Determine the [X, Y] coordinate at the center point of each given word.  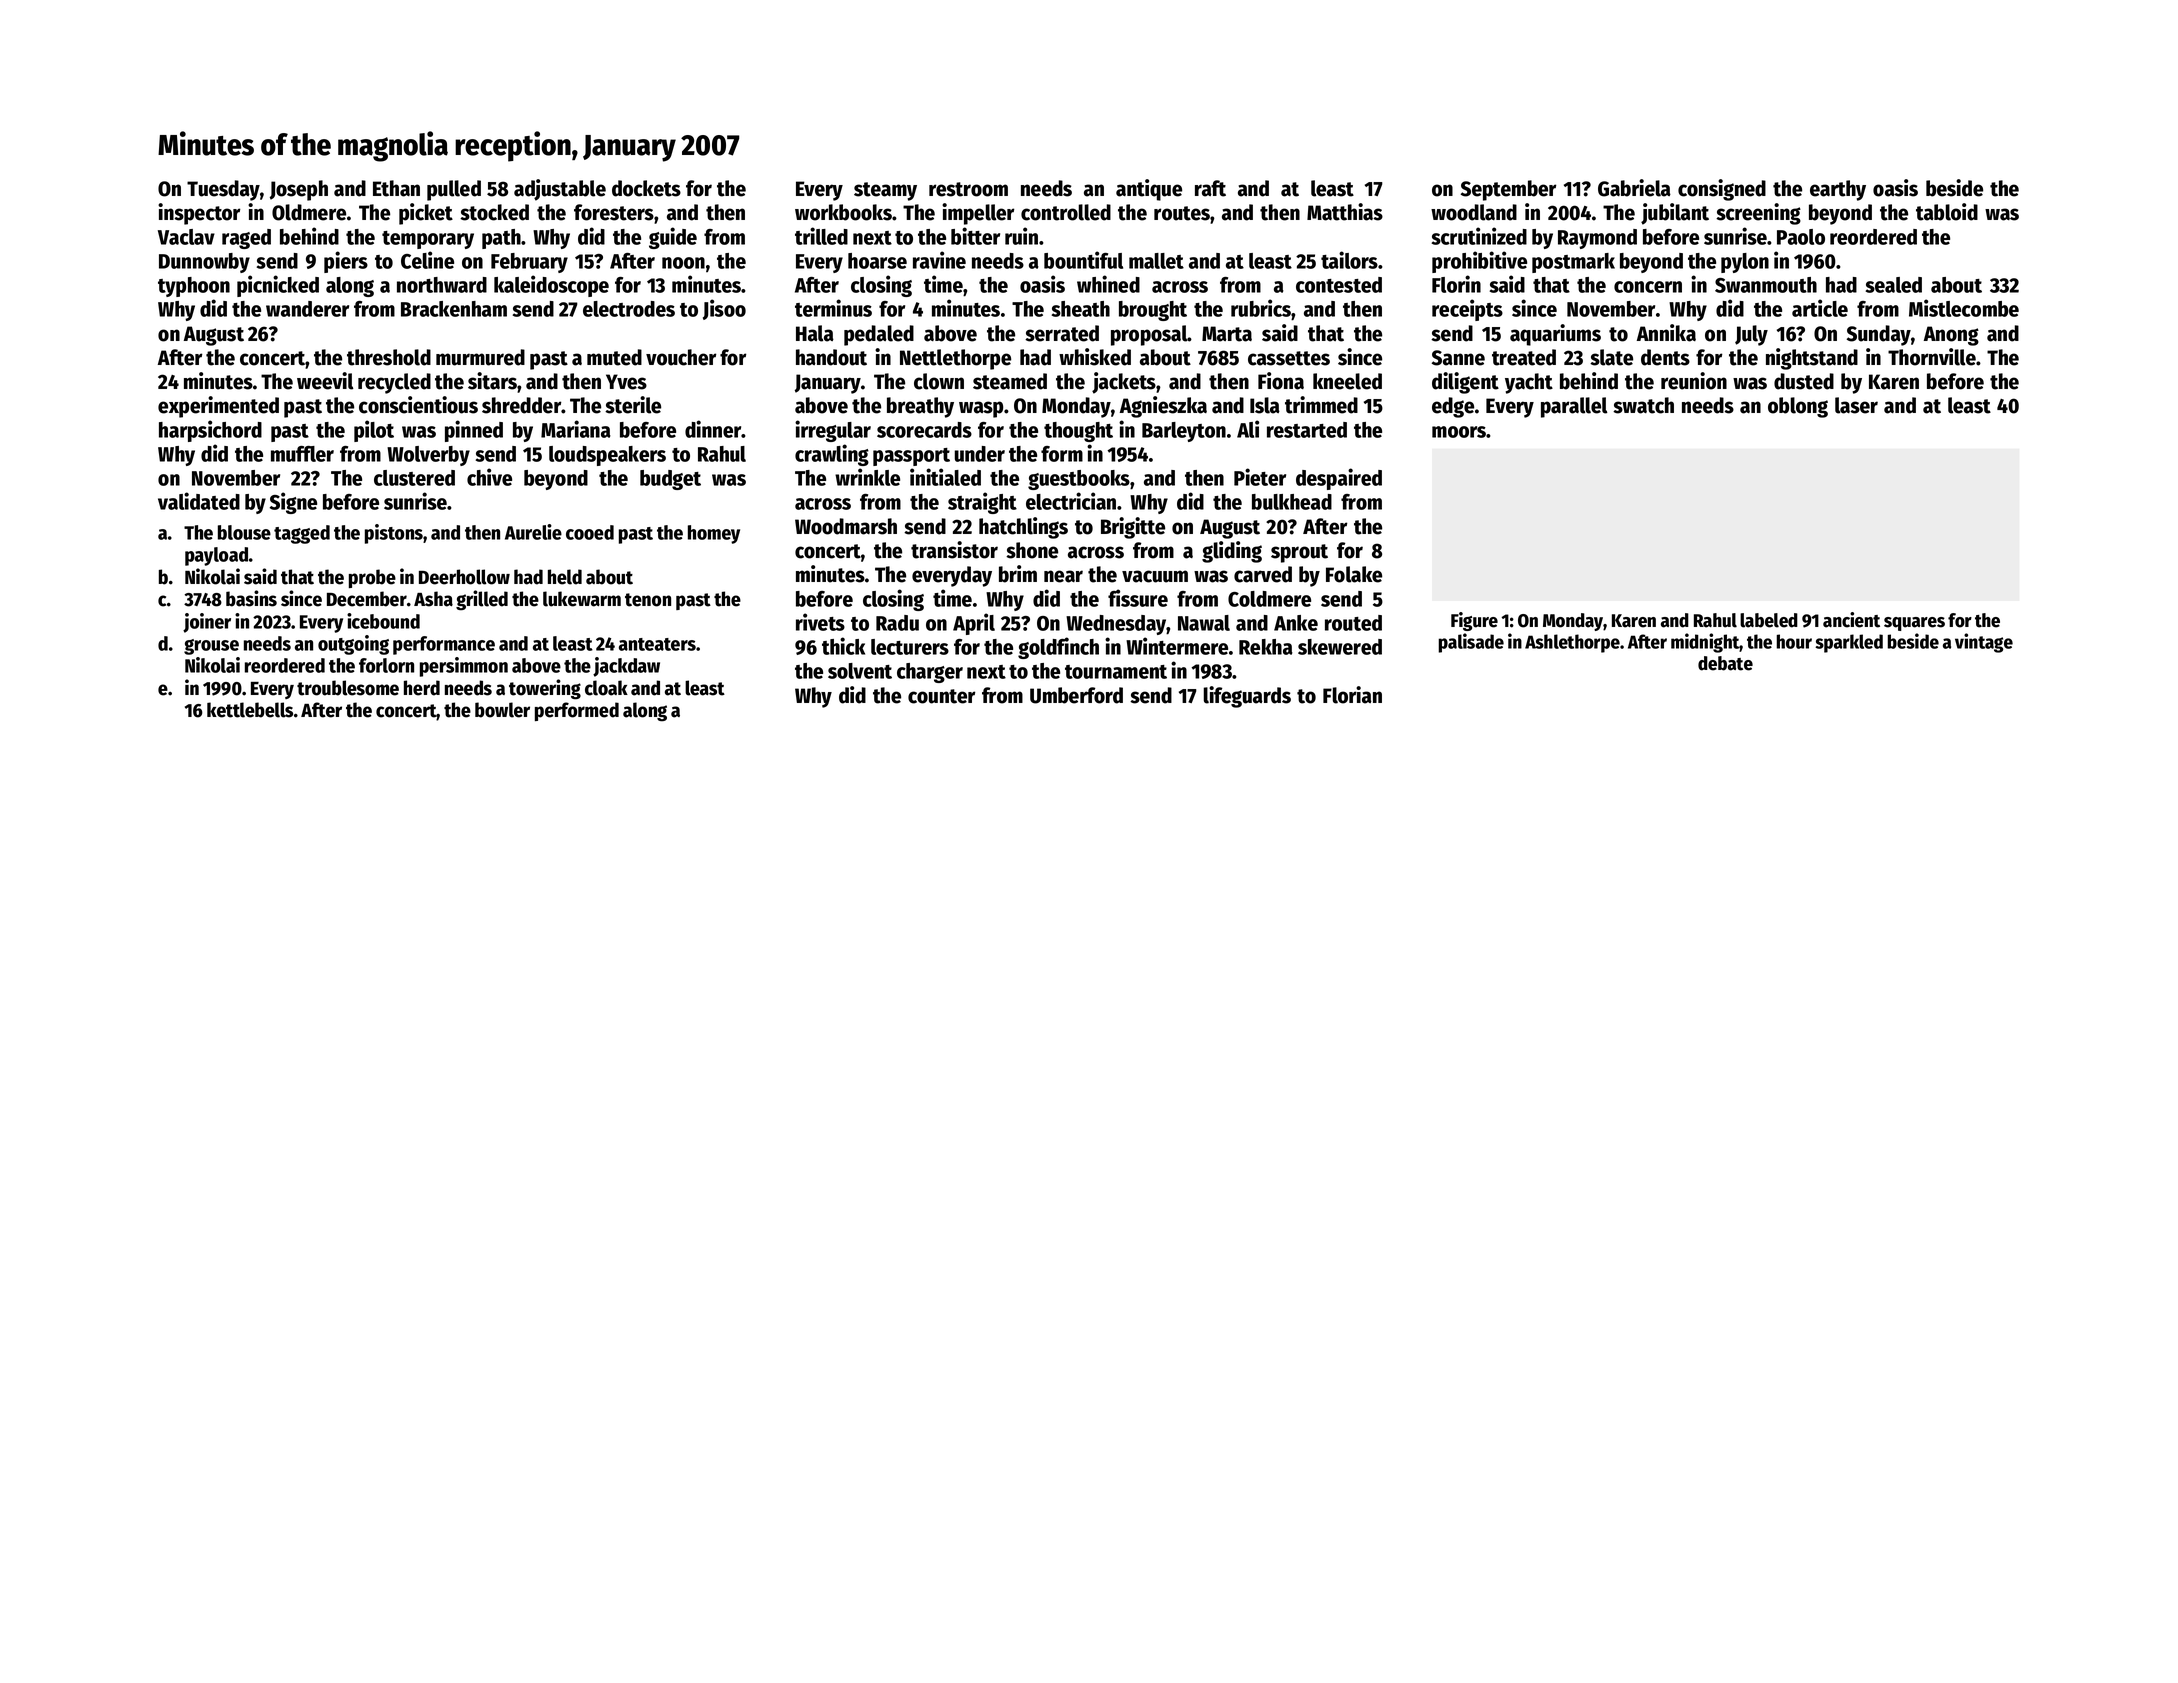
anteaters [657, 644]
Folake [1354, 574]
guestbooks [1079, 480]
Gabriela [1634, 188]
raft [1210, 188]
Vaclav [186, 237]
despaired [1339, 479]
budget [670, 480]
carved [1263, 574]
